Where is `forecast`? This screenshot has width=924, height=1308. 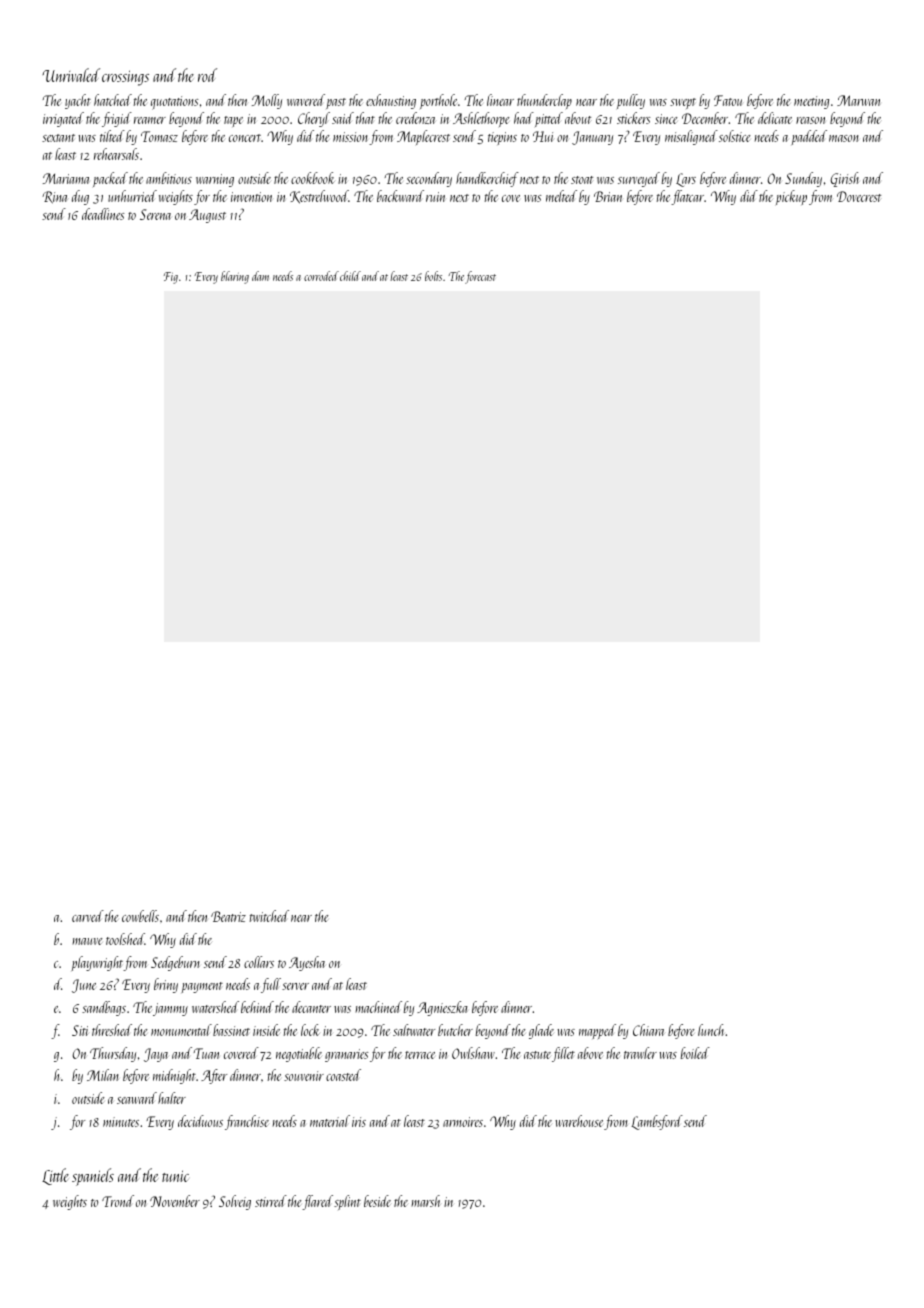
forecast is located at coordinates (480, 277).
